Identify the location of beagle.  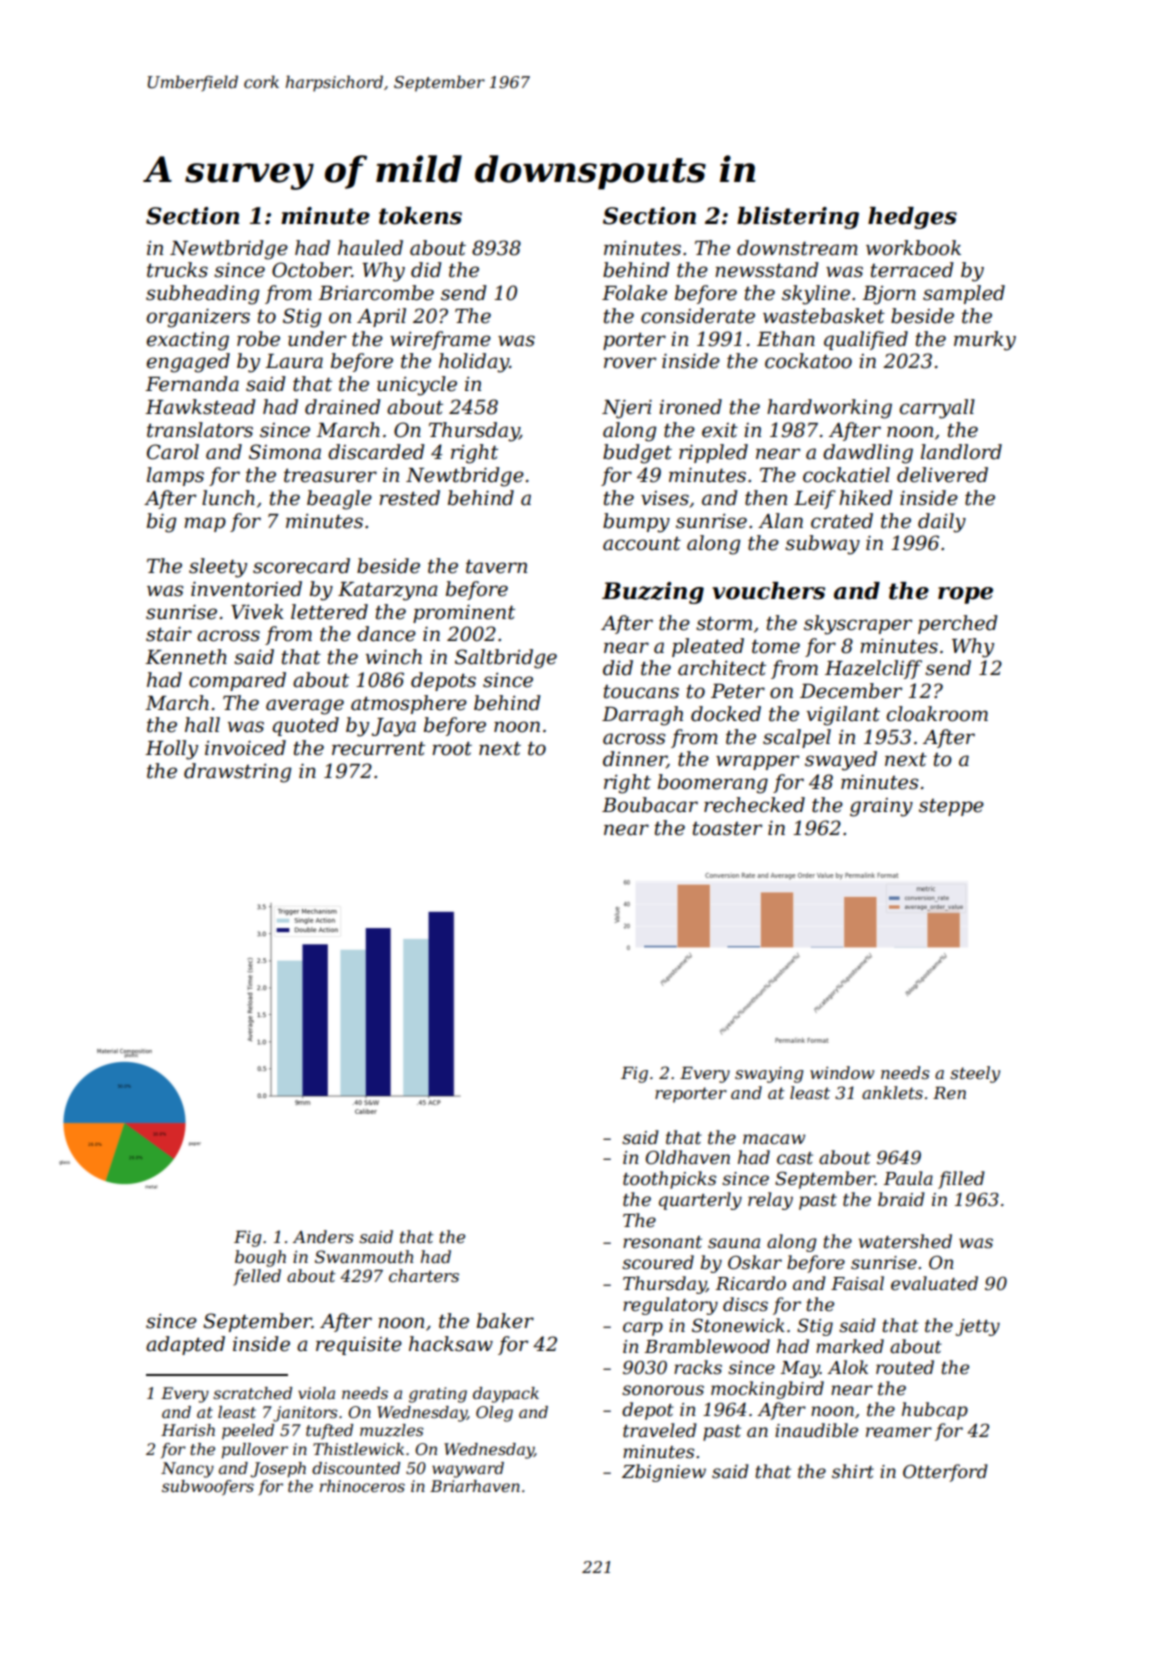
(339, 500).
